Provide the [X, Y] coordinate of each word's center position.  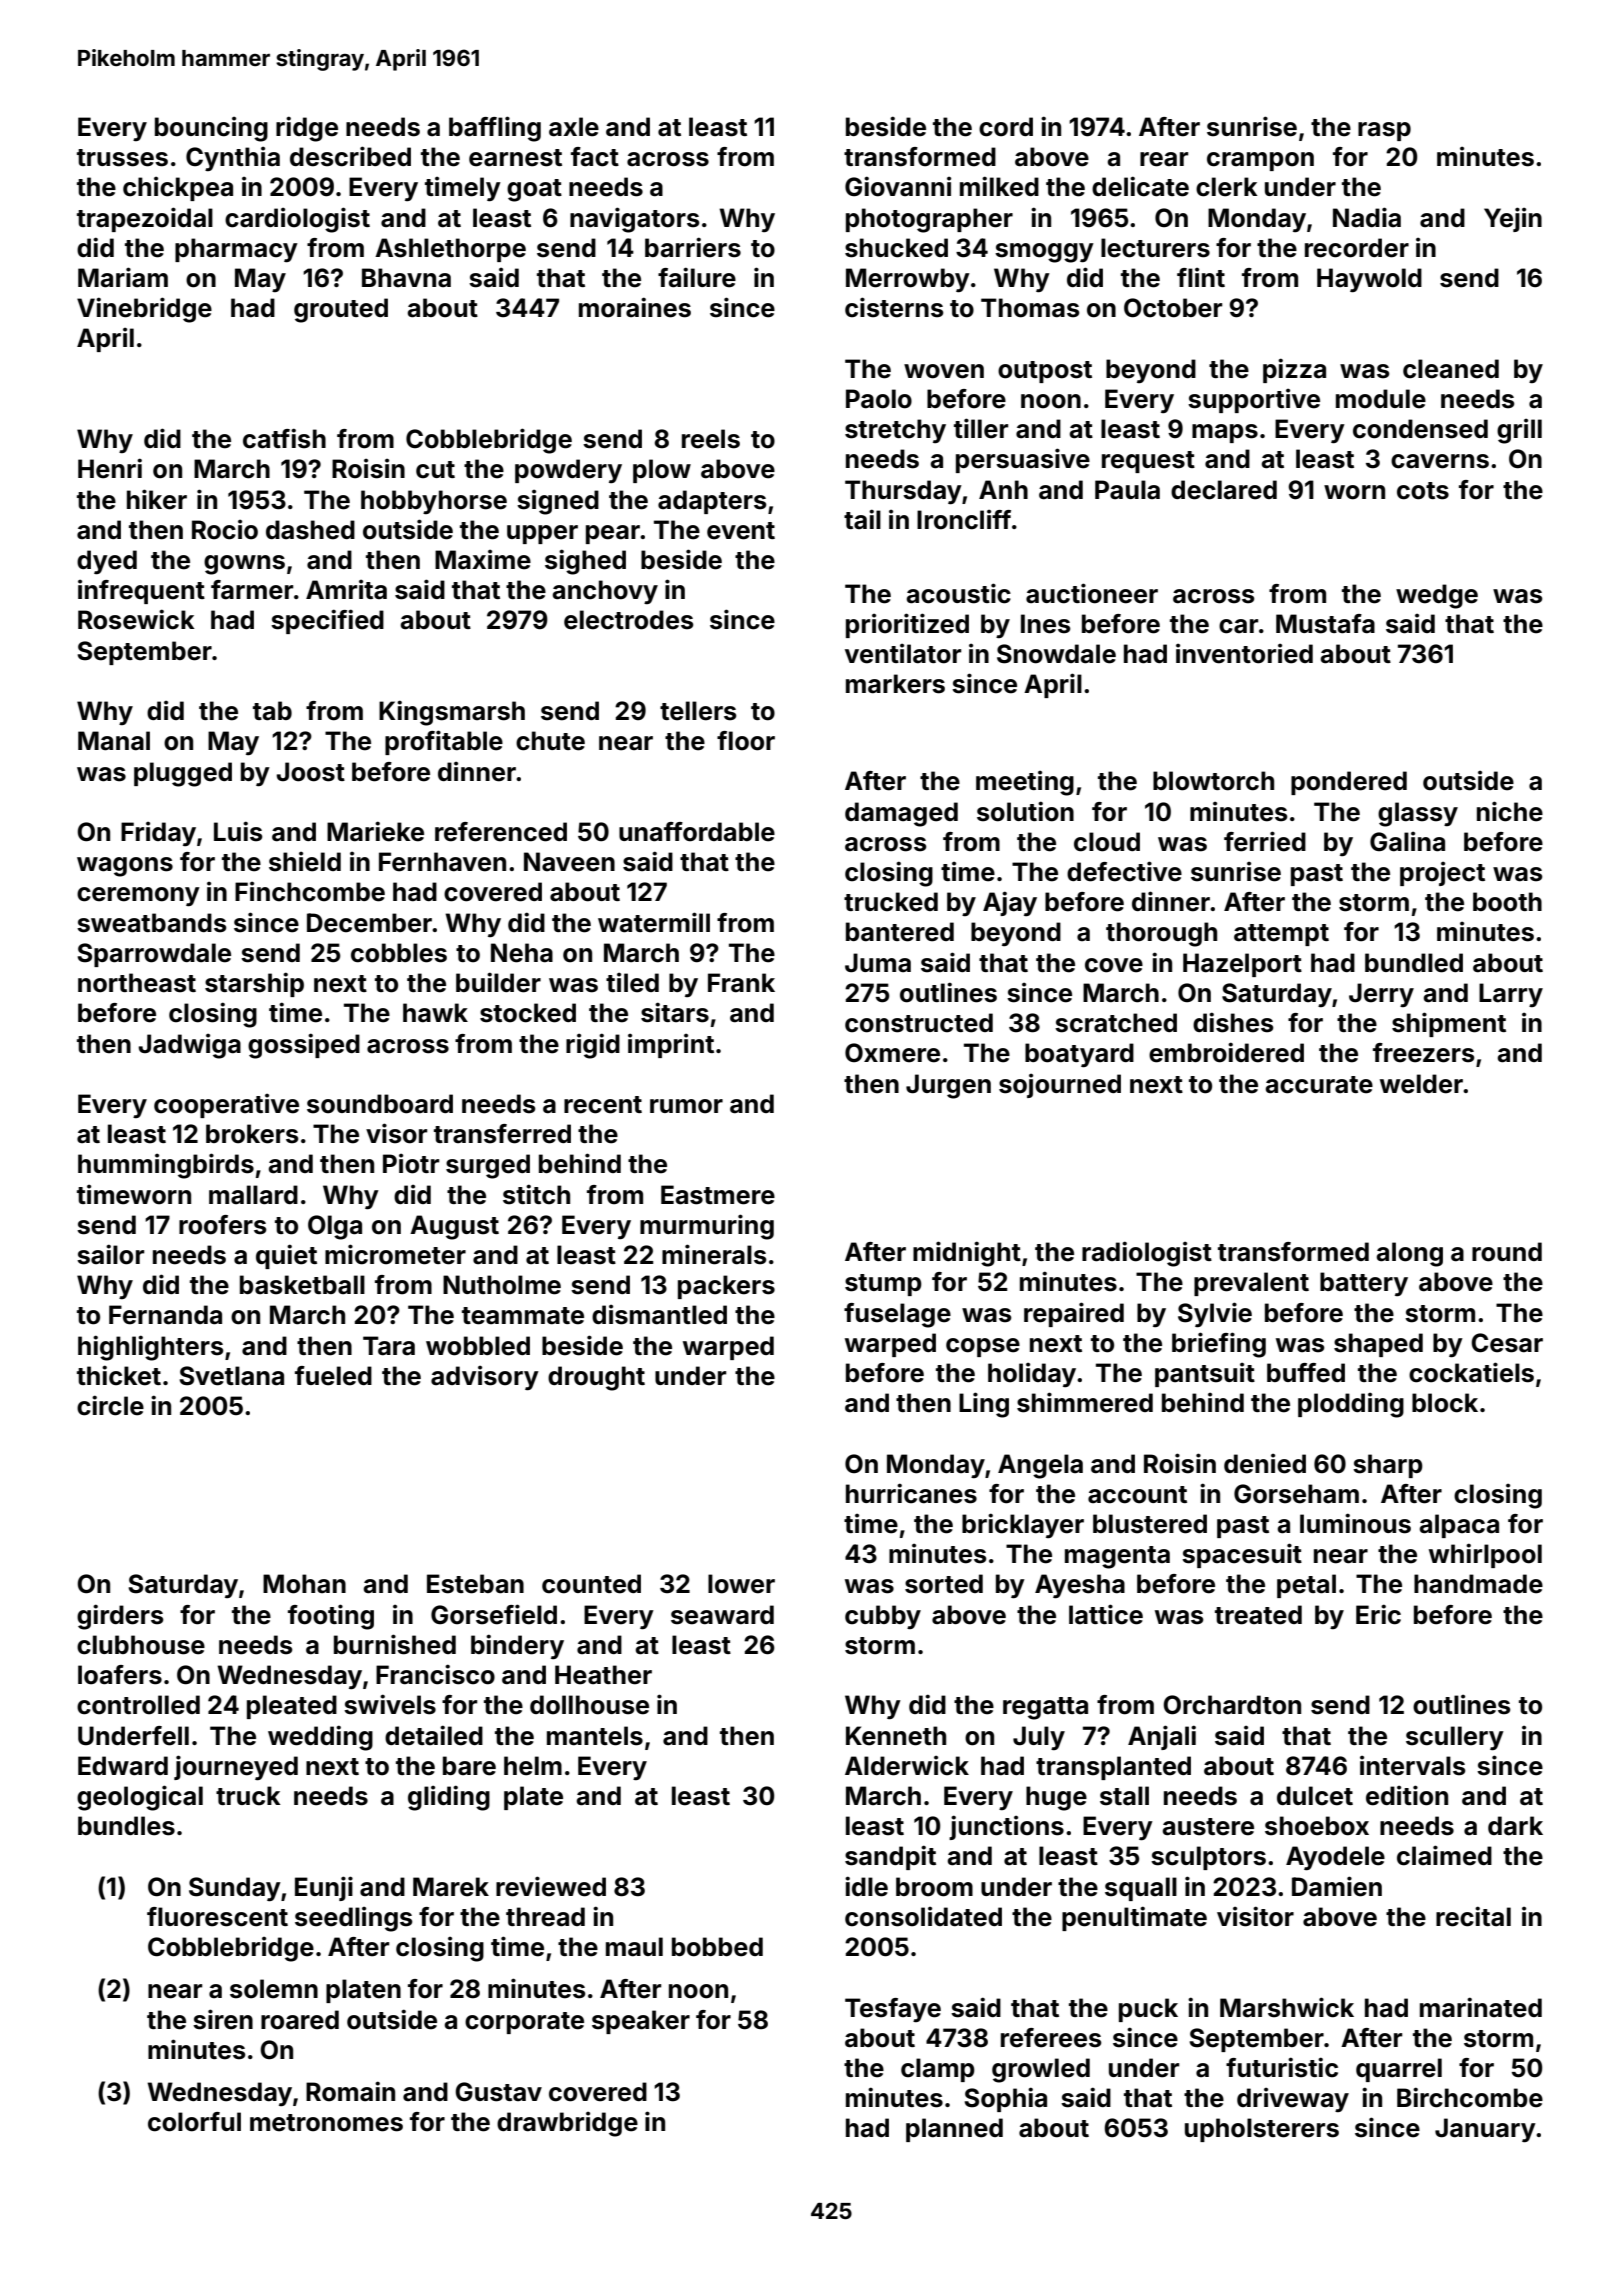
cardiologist [297, 220]
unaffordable [697, 832]
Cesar [1507, 1343]
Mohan [304, 1584]
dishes [1233, 1022]
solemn [274, 1989]
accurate [1319, 1085]
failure [697, 277]
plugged [183, 774]
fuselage [897, 1315]
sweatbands [151, 923]
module [1381, 399]
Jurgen [948, 1086]
